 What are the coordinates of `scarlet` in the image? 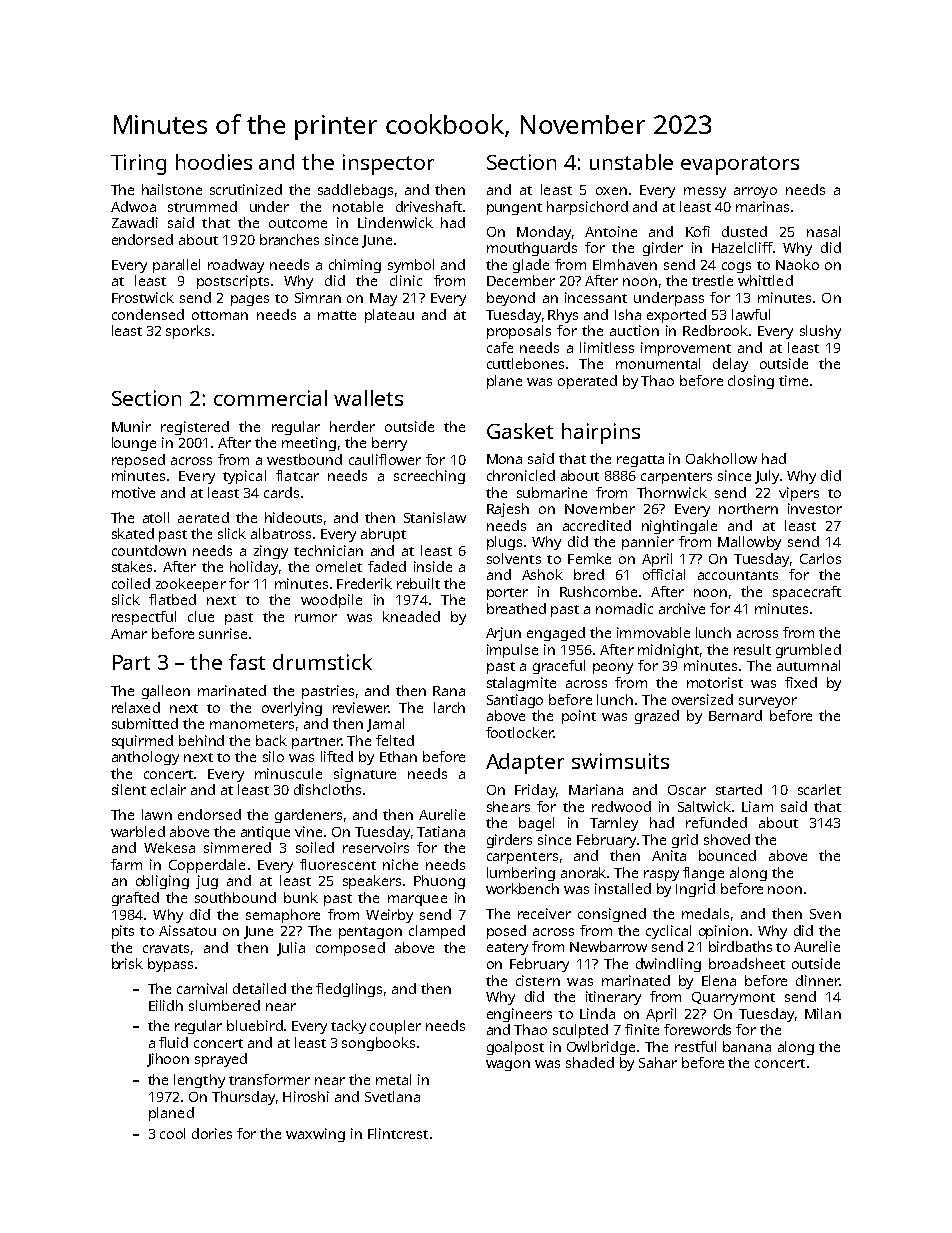 It's located at (819, 789).
